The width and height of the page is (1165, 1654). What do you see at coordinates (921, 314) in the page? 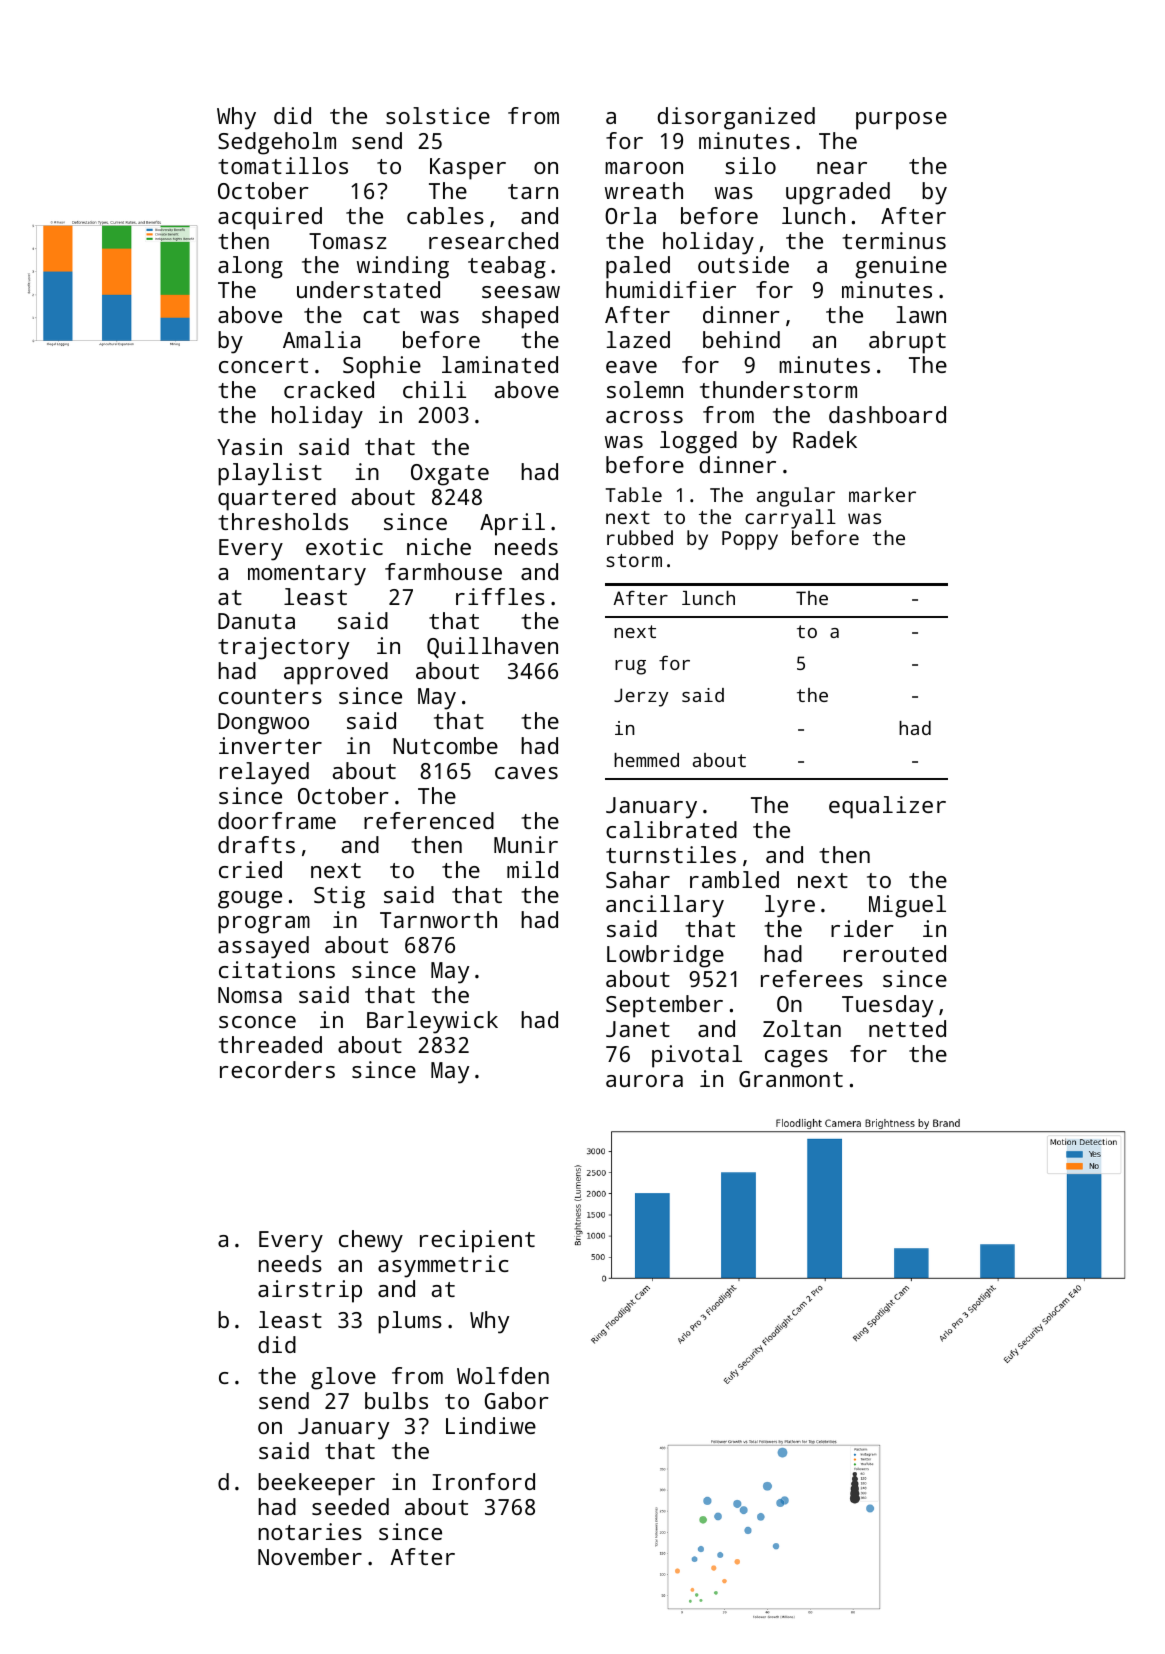
I see `lawn` at bounding box center [921, 314].
